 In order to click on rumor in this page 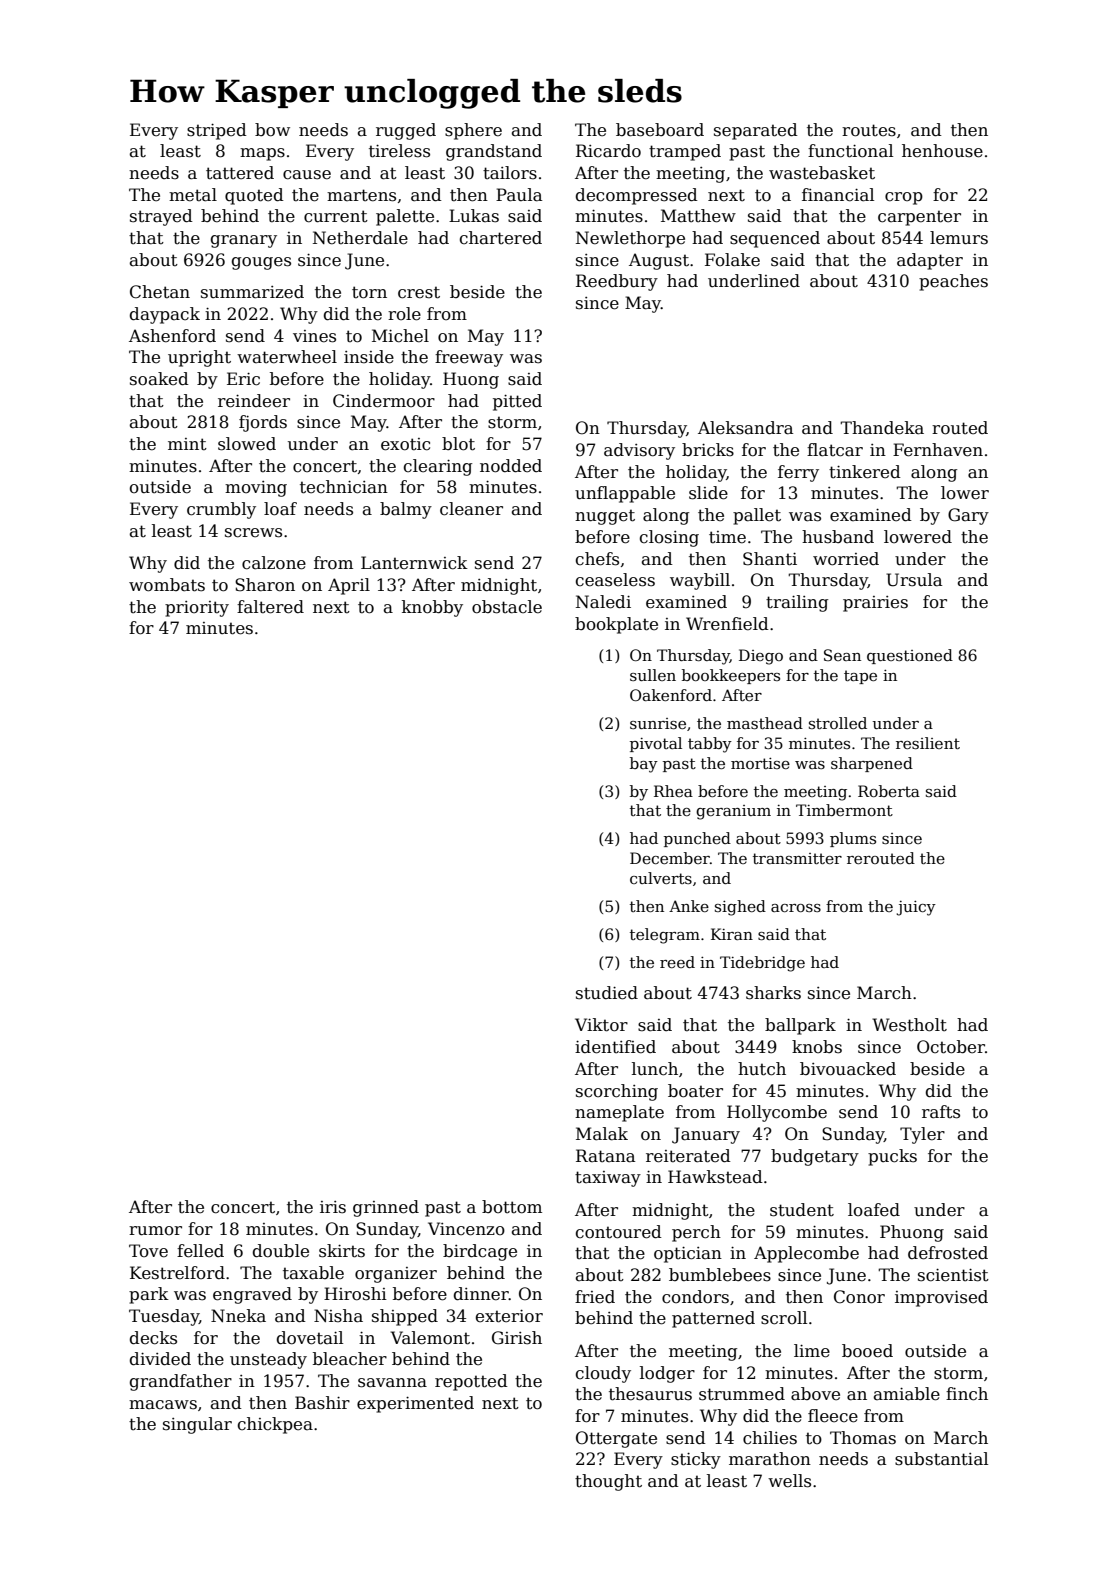, I will do `click(155, 1231)`.
